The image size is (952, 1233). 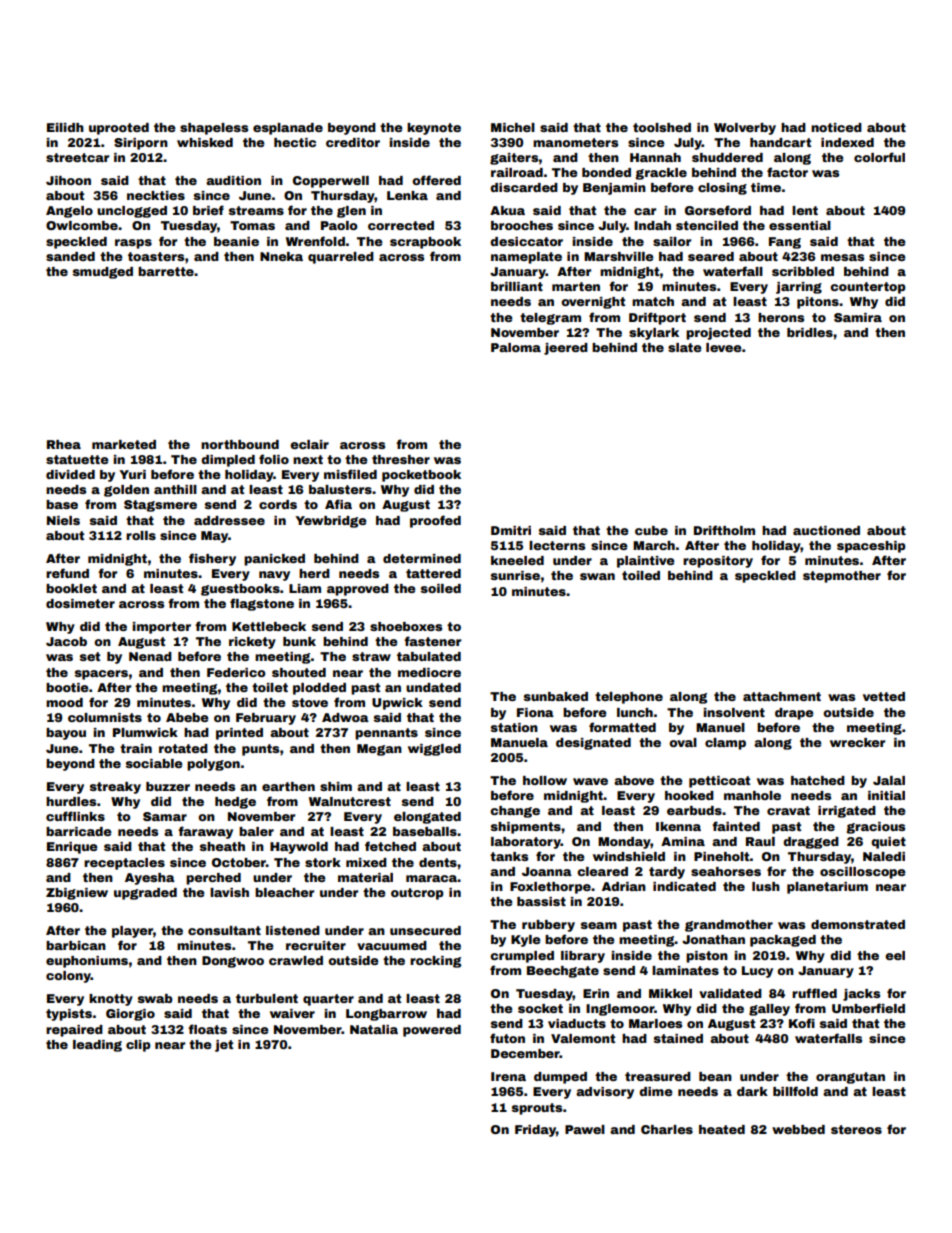 What do you see at coordinates (745, 129) in the screenshot?
I see `Wolverby` at bounding box center [745, 129].
